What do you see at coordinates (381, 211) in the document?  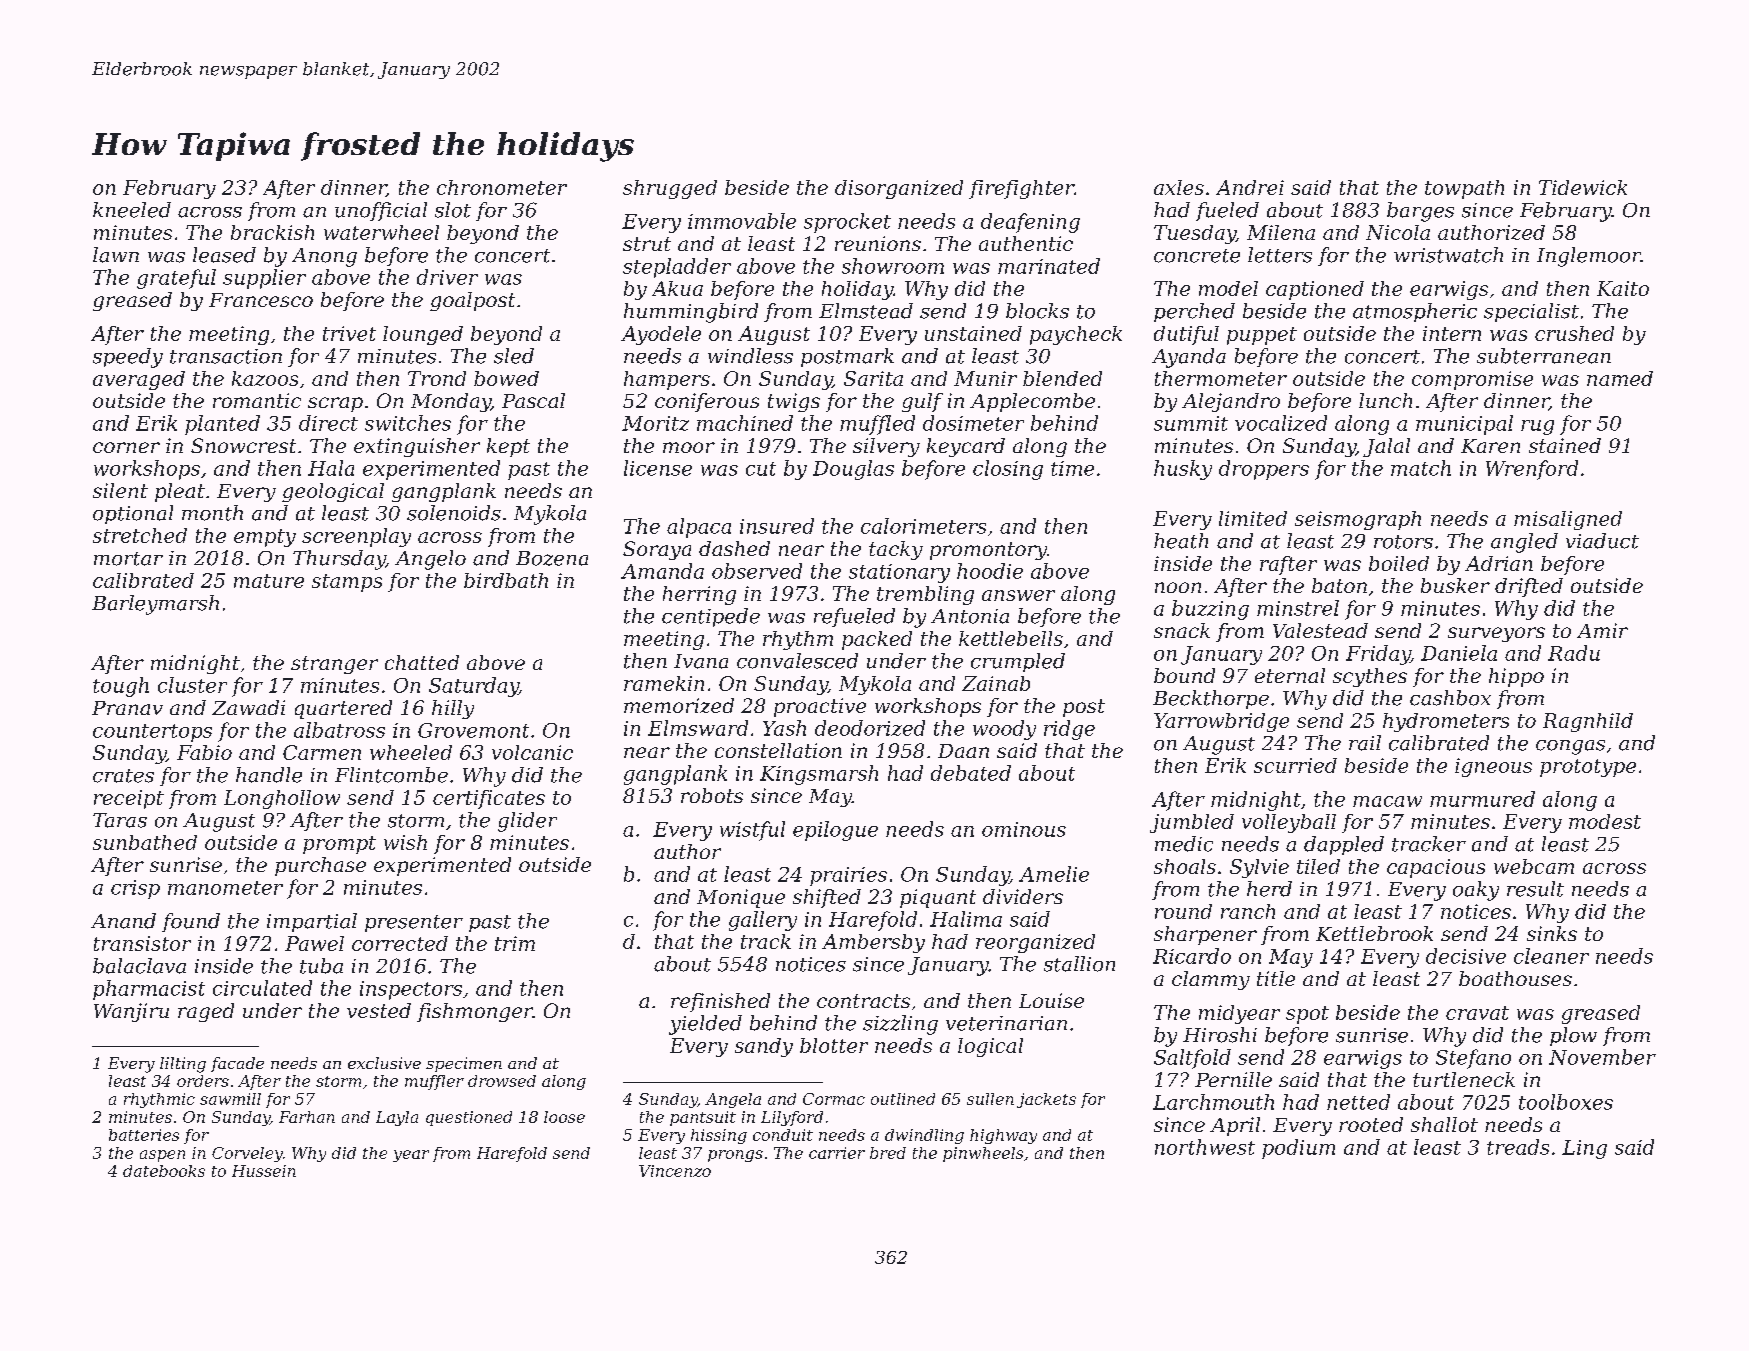 I see `unofficial` at bounding box center [381, 211].
